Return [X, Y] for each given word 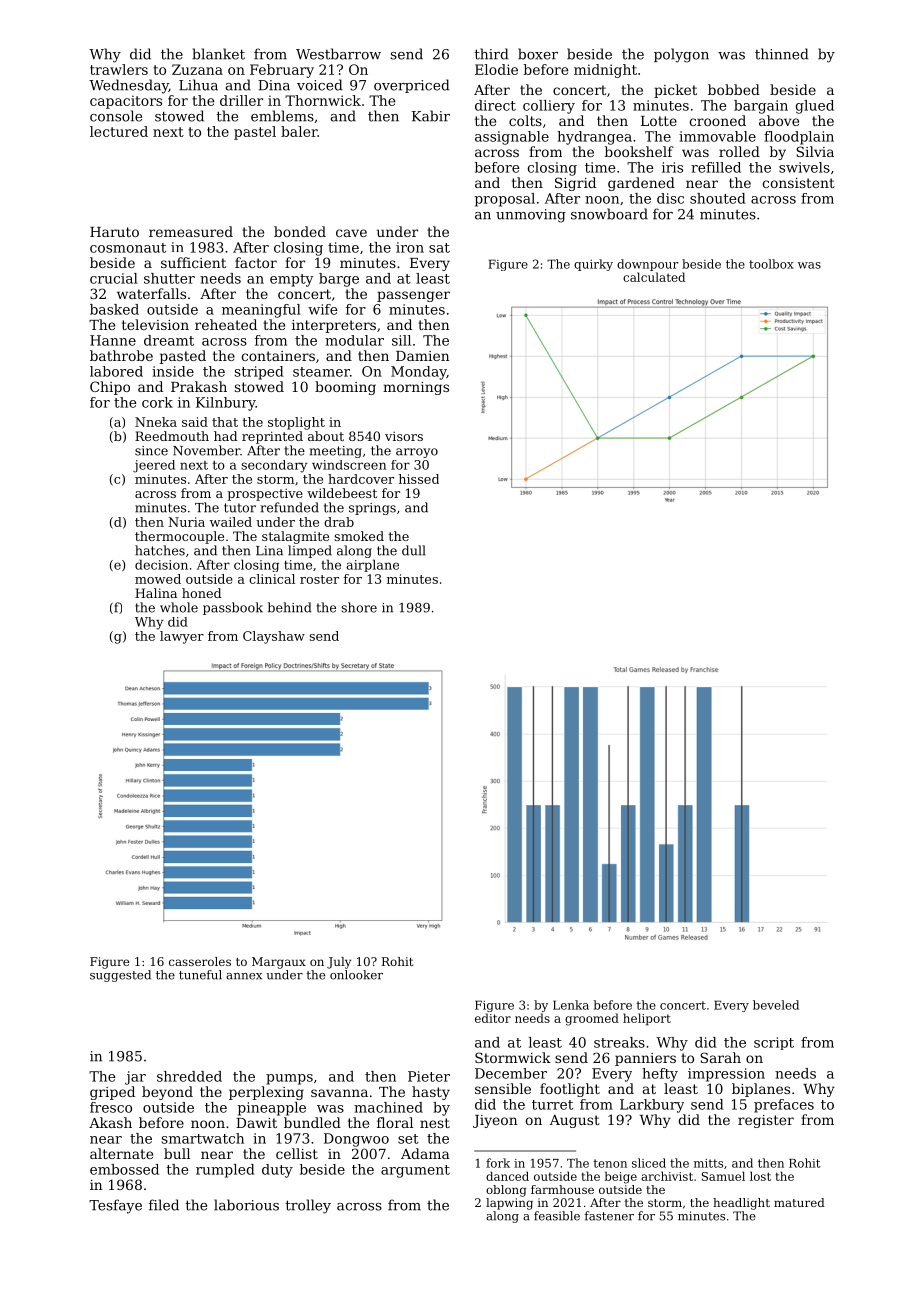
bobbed [734, 89]
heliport [647, 1019]
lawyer [182, 637]
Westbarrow [338, 54]
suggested [120, 976]
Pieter [429, 1076]
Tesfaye [115, 1206]
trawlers [119, 69]
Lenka [571, 1005]
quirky [593, 265]
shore [359, 607]
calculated [654, 277]
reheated [226, 324]
